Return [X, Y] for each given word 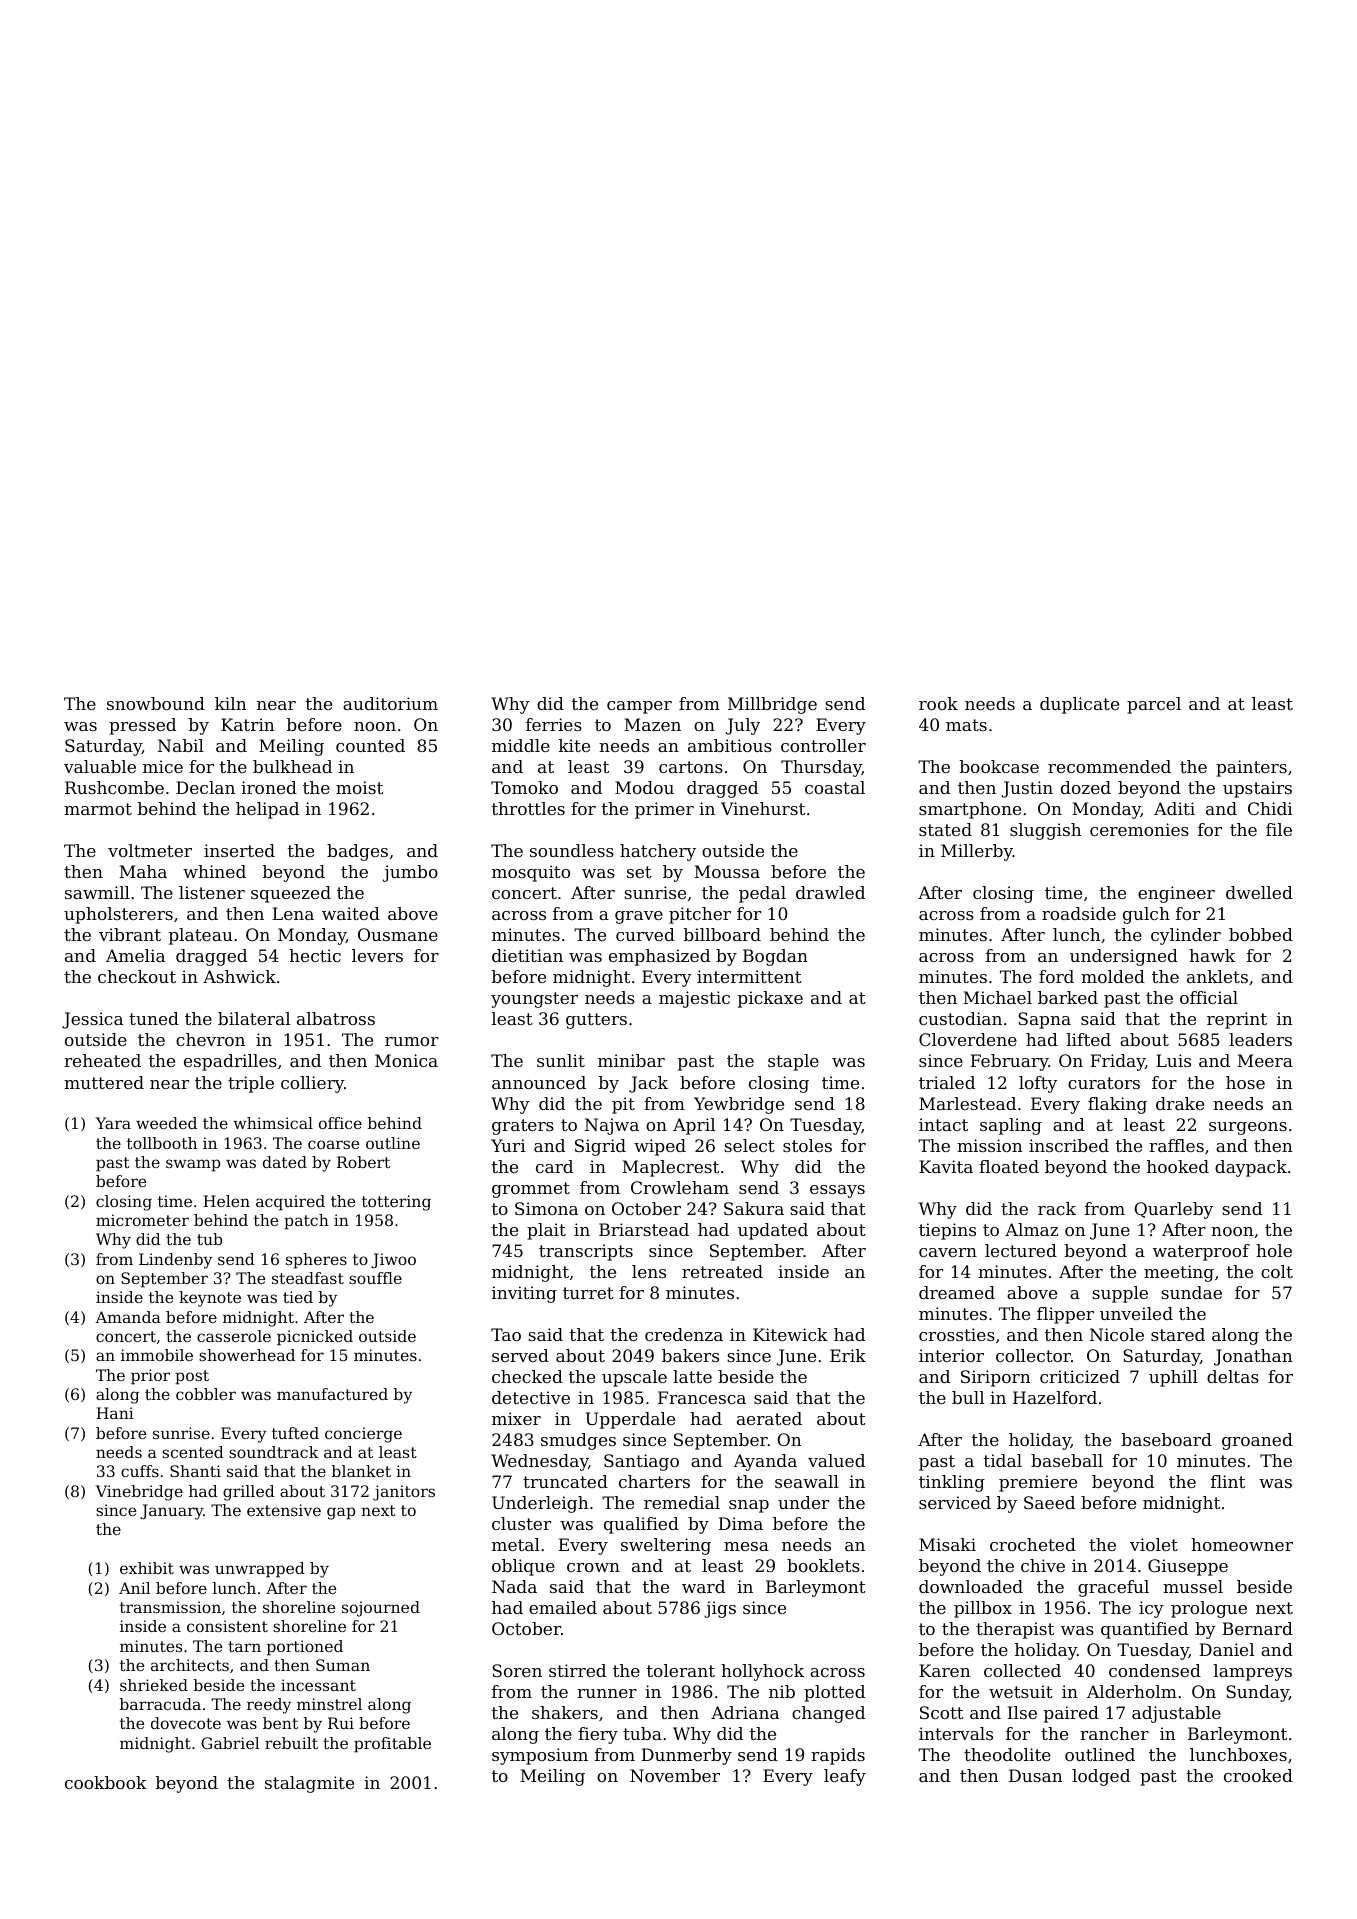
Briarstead [644, 1229]
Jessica [92, 1020]
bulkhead [292, 766]
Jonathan [1253, 1357]
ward [703, 1586]
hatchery [658, 852]
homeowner [1242, 1544]
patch [306, 1222]
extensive [284, 1510]
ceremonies [1139, 829]
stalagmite [309, 1784]
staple [793, 1062]
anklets [1217, 976]
